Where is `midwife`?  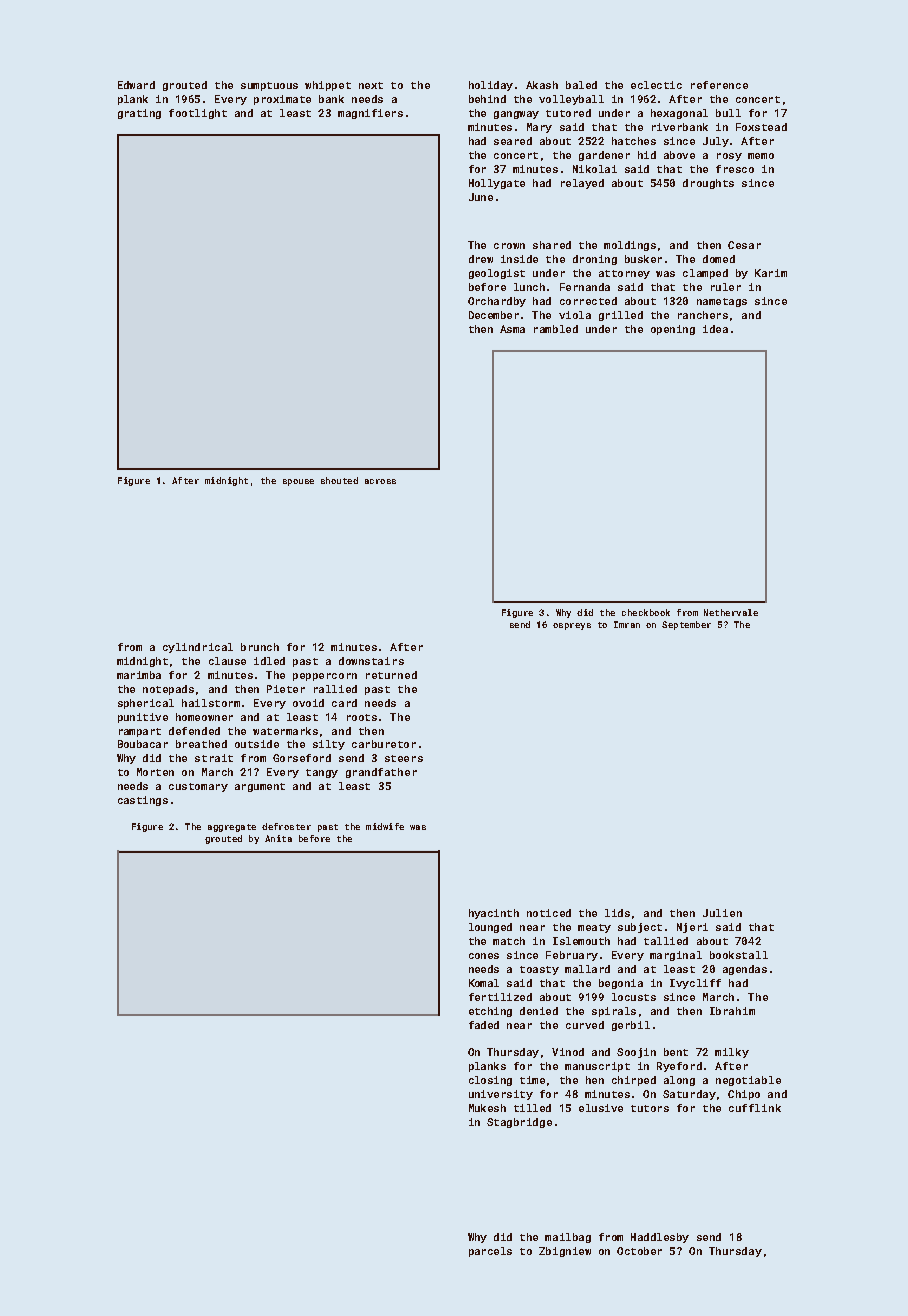
midwife is located at coordinates (385, 826).
